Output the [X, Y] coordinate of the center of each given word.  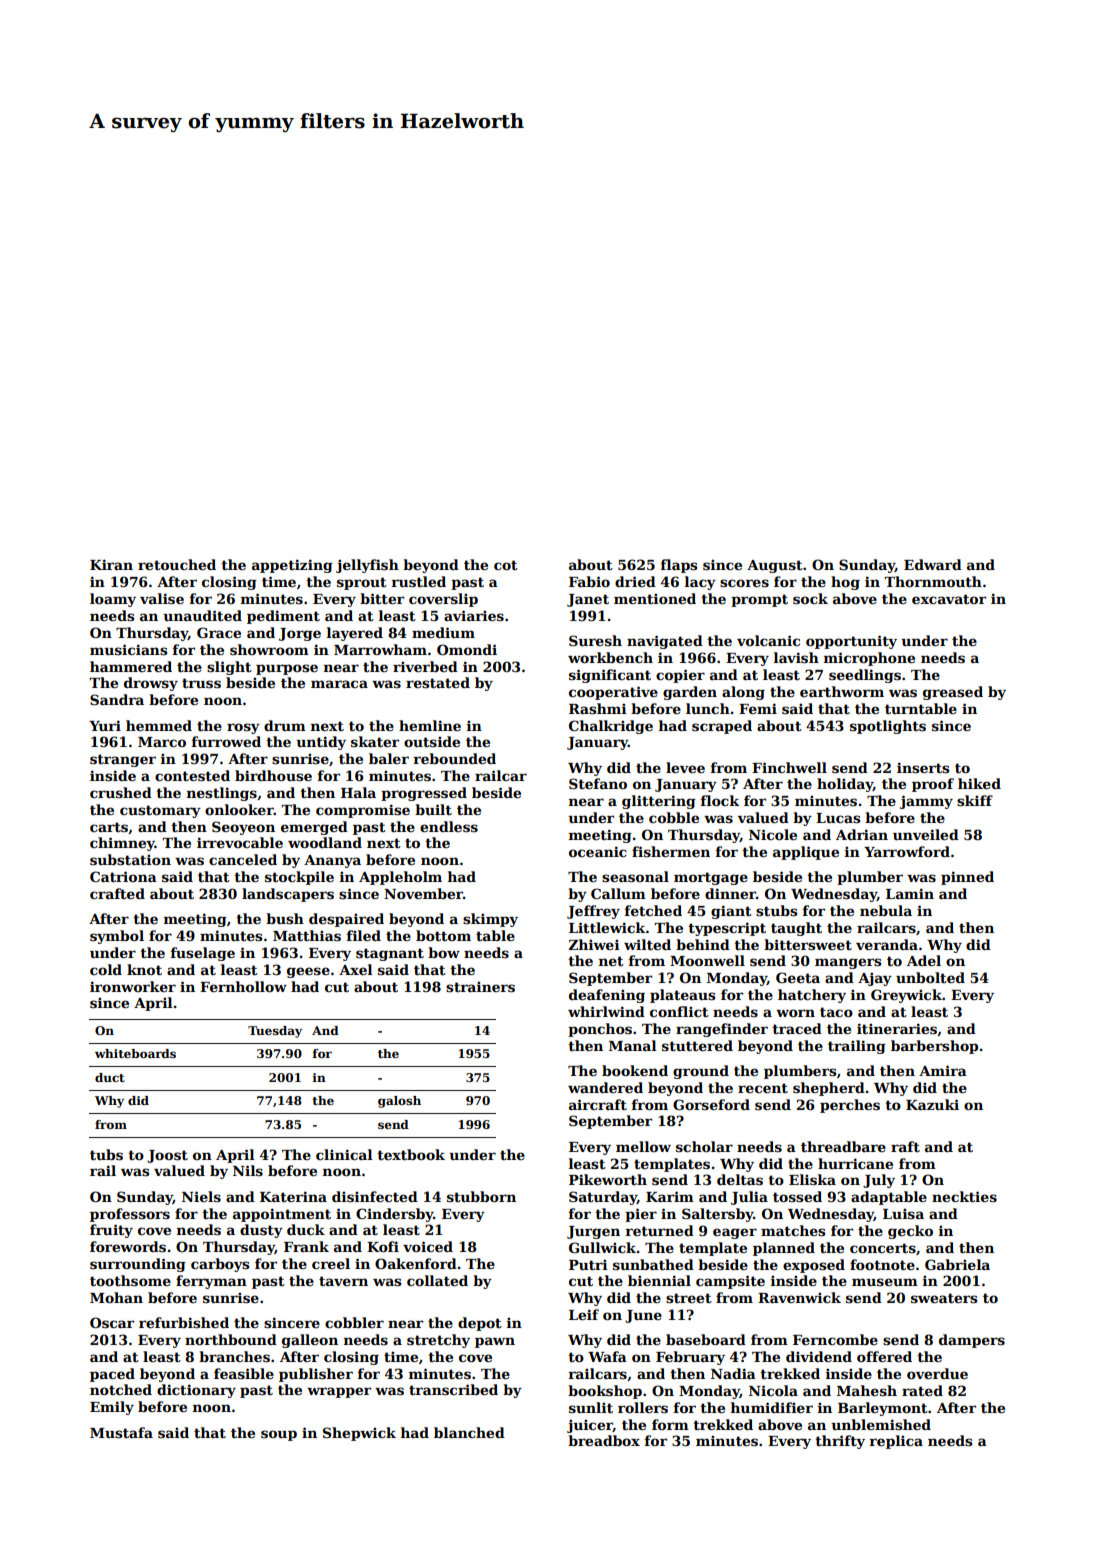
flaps [679, 566]
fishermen [671, 851]
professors [130, 1215]
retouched [177, 564]
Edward [933, 564]
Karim [670, 1196]
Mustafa [121, 1432]
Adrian [862, 834]
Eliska [812, 1179]
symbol [117, 937]
